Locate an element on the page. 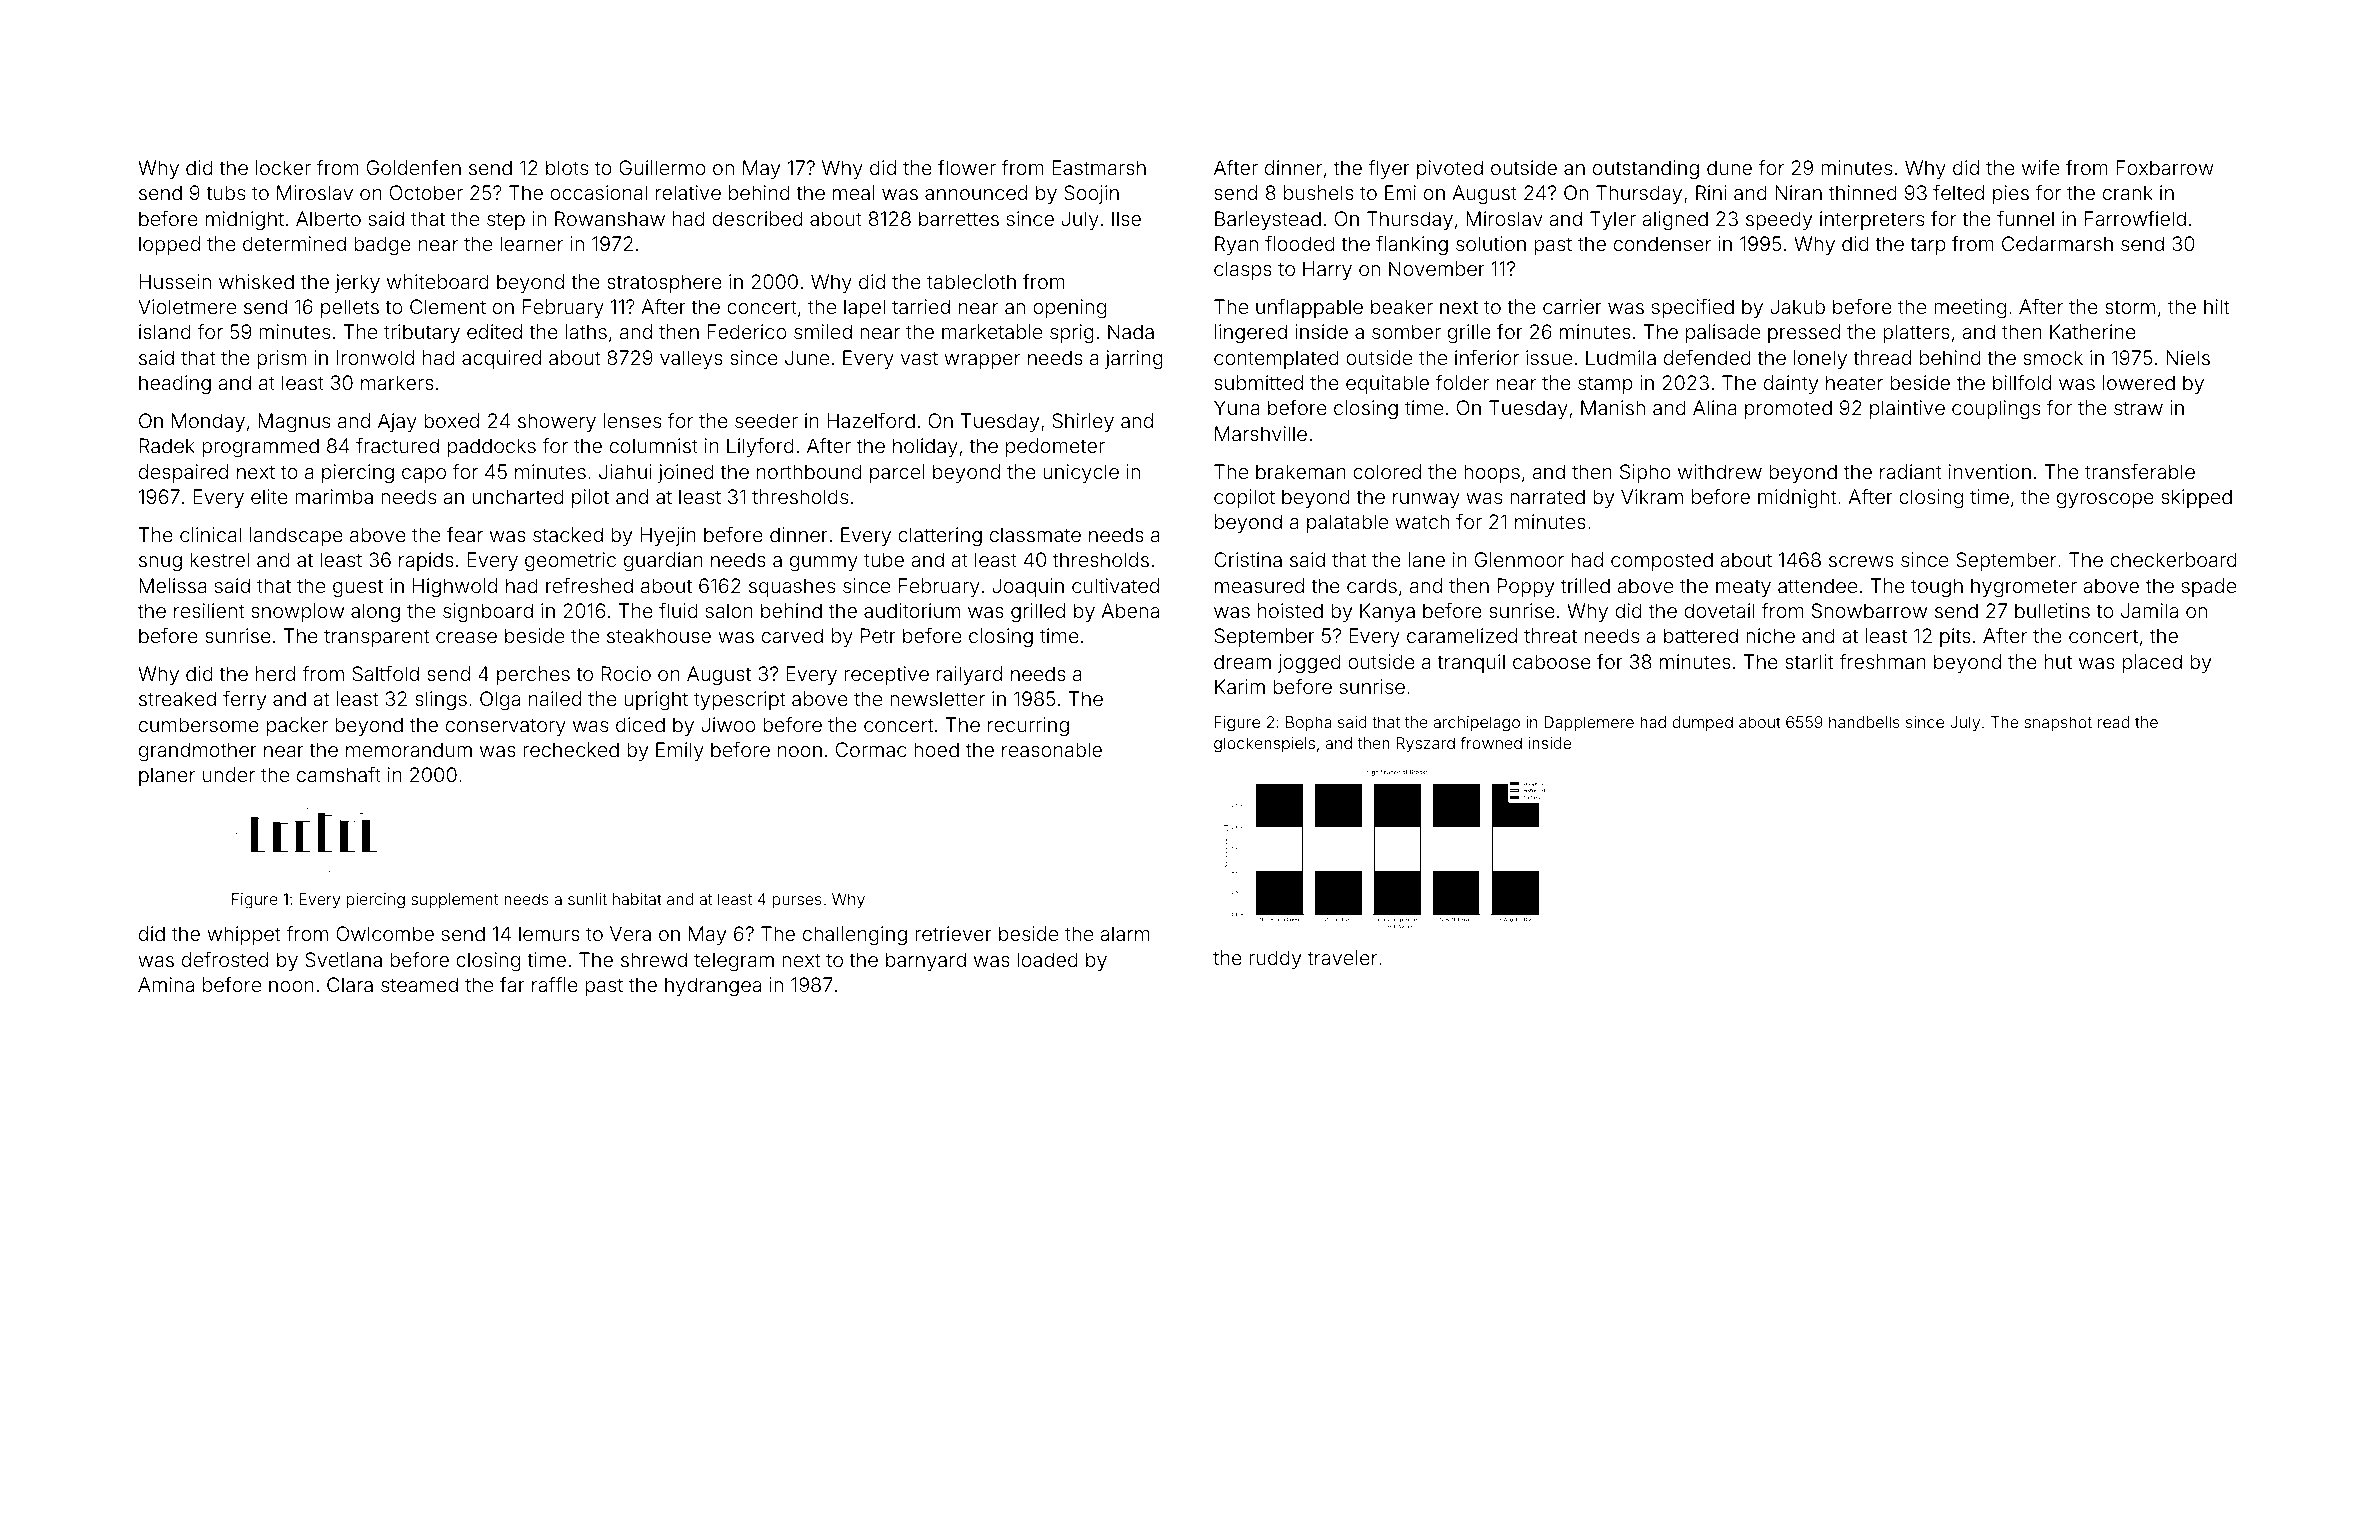  Federico is located at coordinates (746, 331).
